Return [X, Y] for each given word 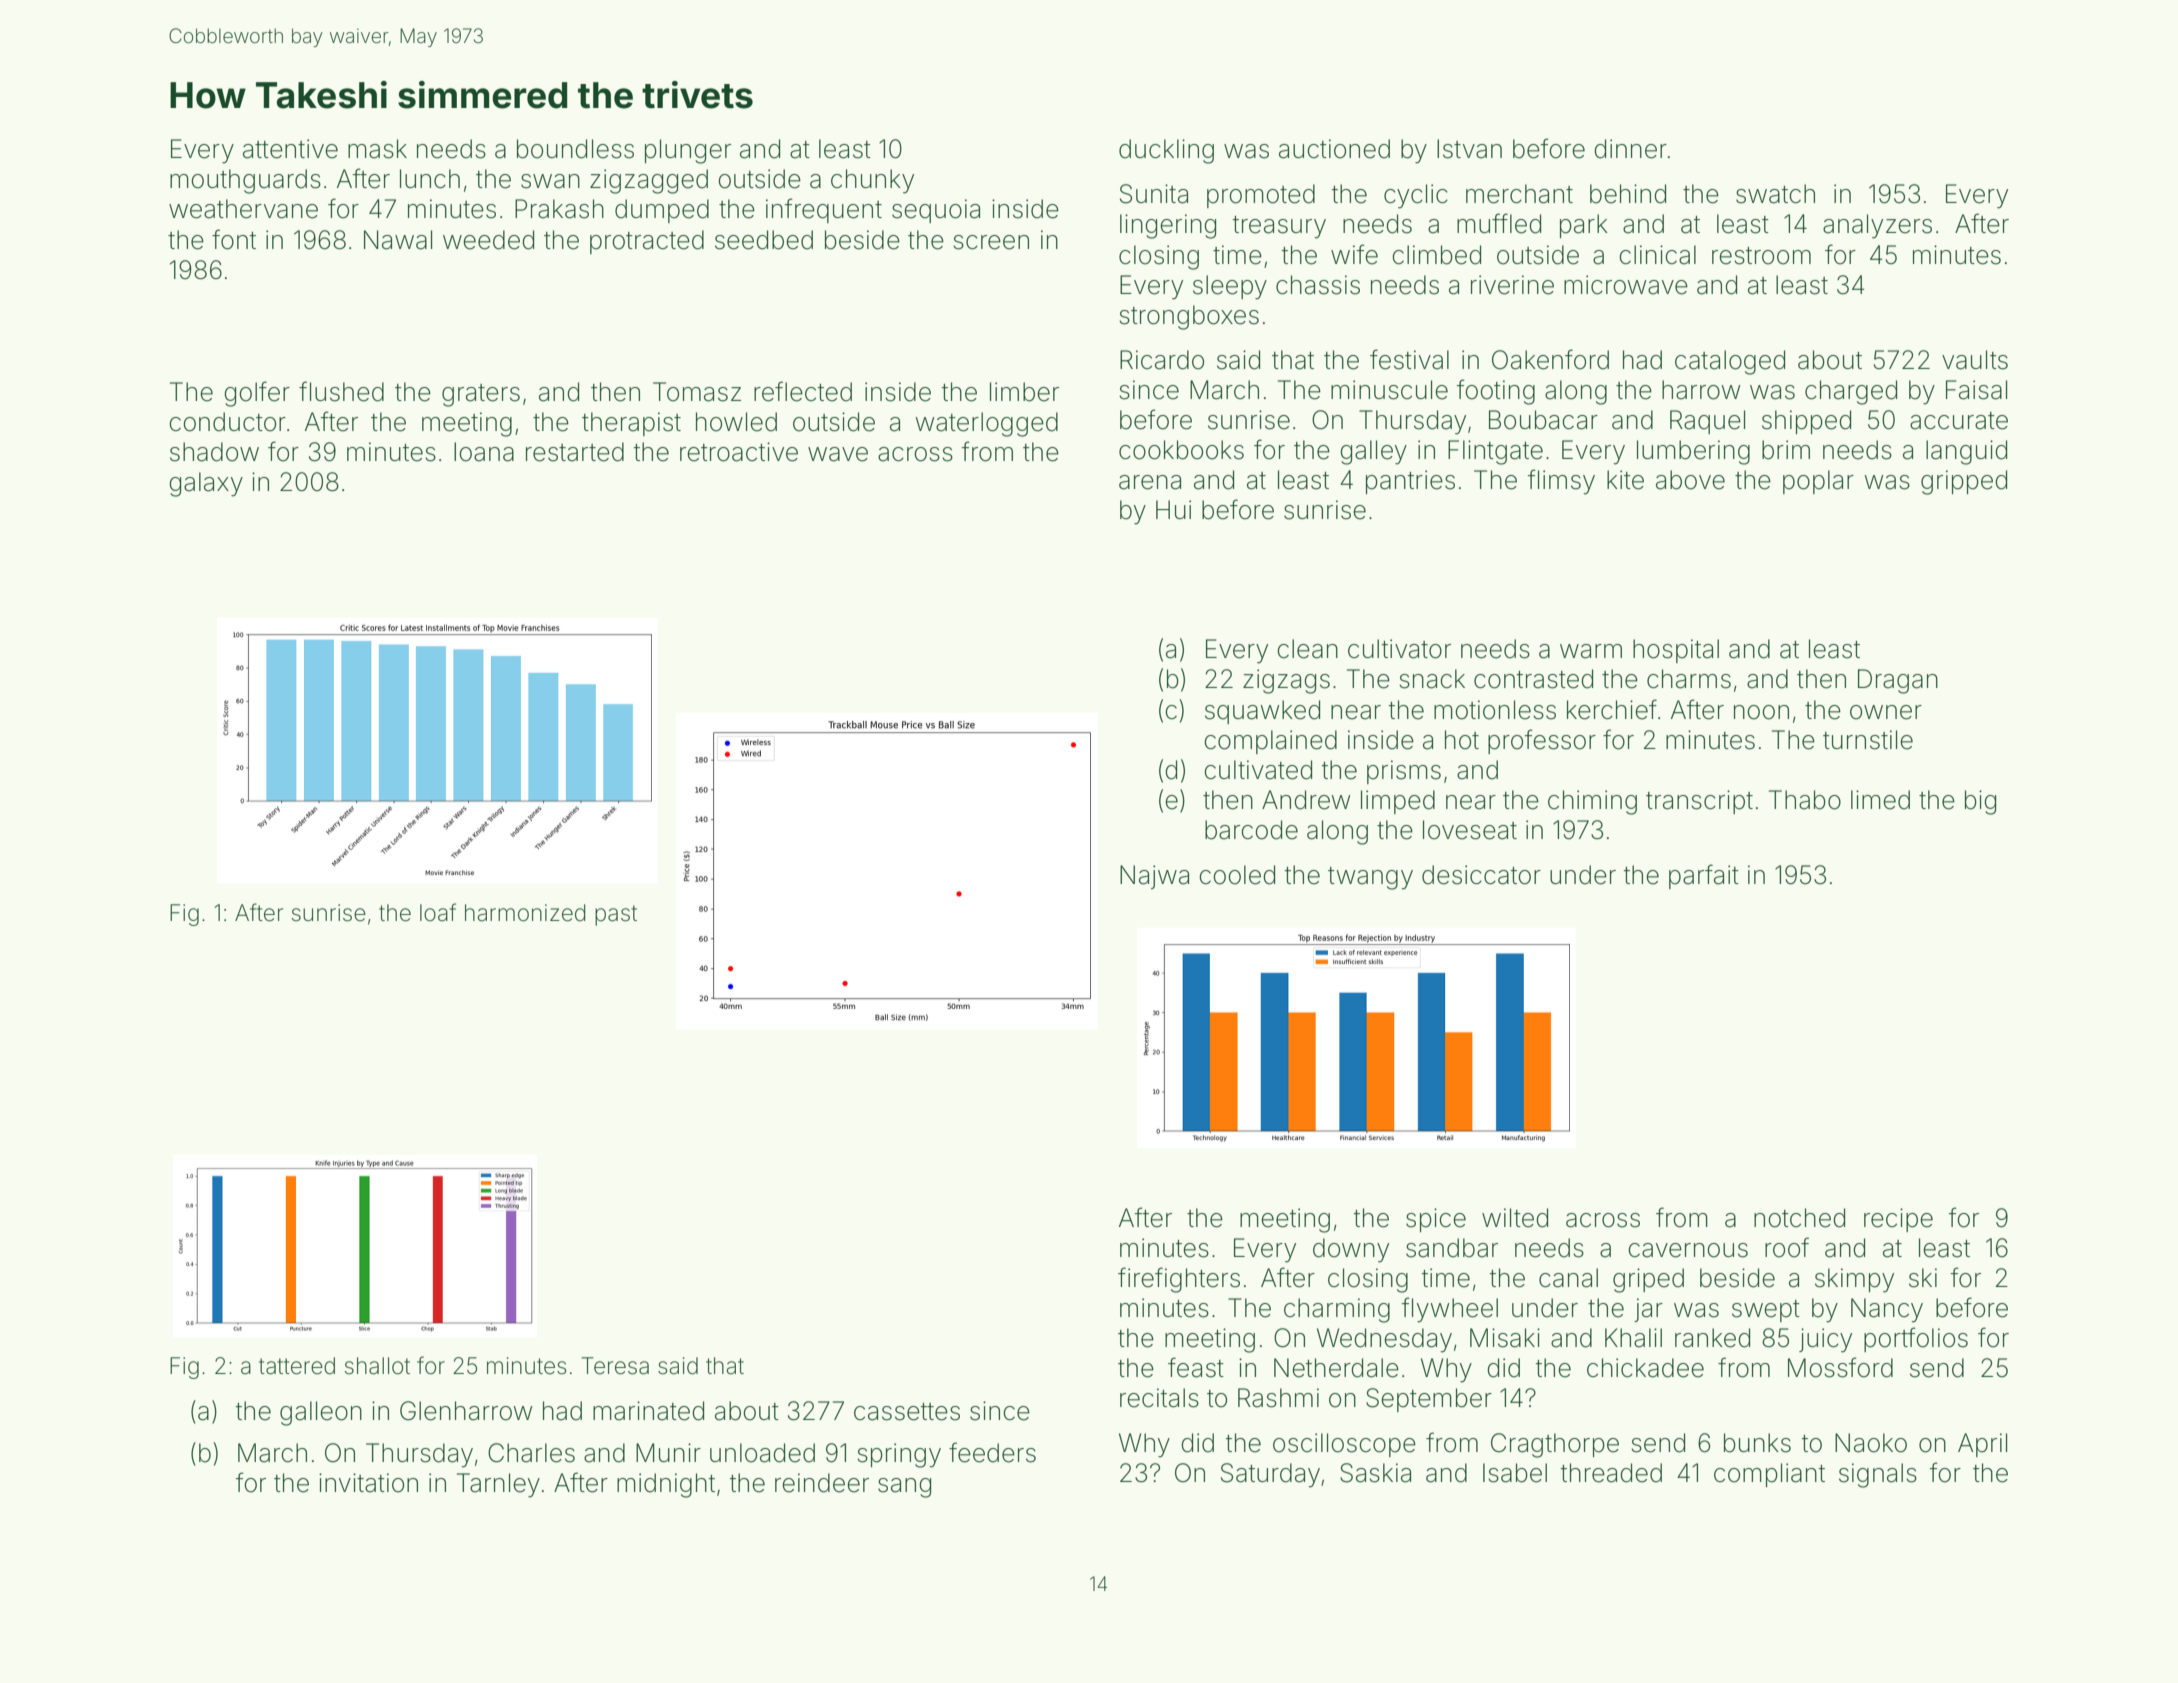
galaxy [206, 484]
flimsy [1561, 482]
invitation [368, 1483]
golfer [257, 394]
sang [904, 1488]
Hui [1173, 509]
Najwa [1154, 877]
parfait [1704, 876]
